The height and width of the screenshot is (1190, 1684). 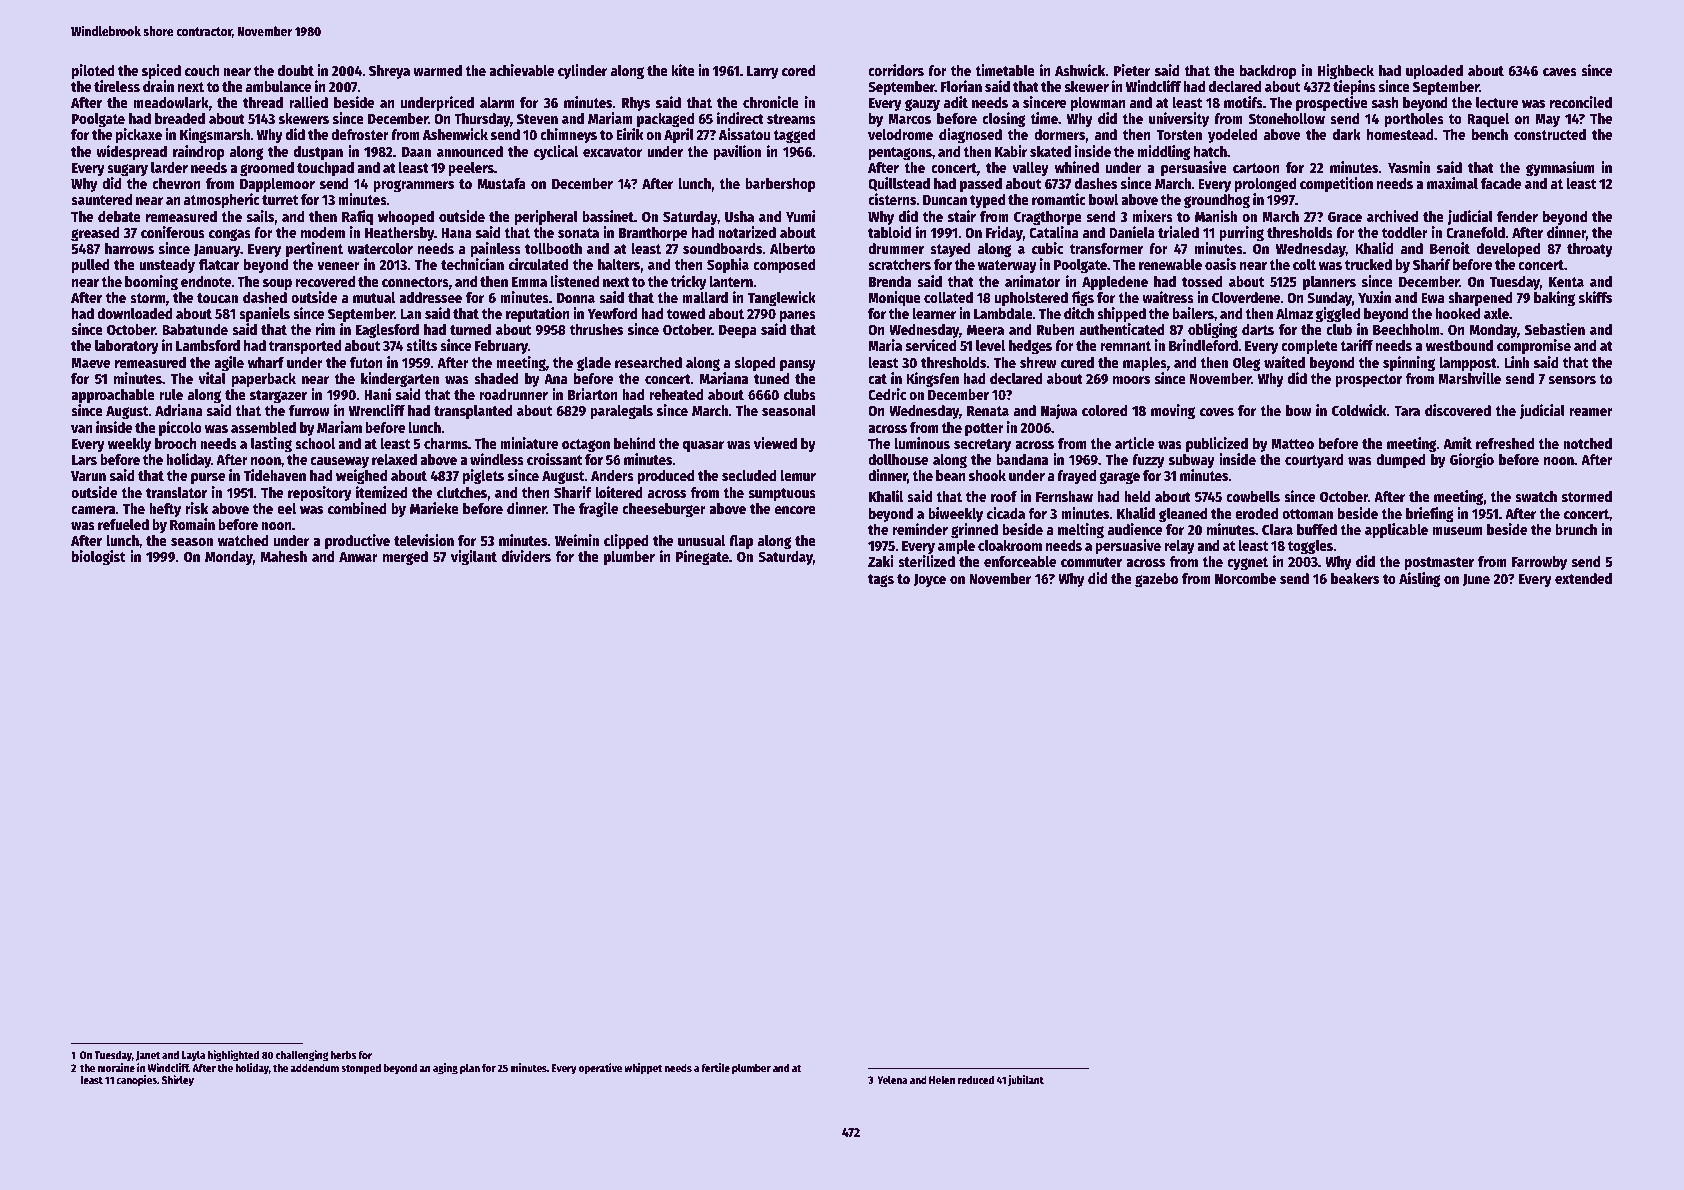 What do you see at coordinates (437, 70) in the screenshot?
I see `warmed` at bounding box center [437, 70].
